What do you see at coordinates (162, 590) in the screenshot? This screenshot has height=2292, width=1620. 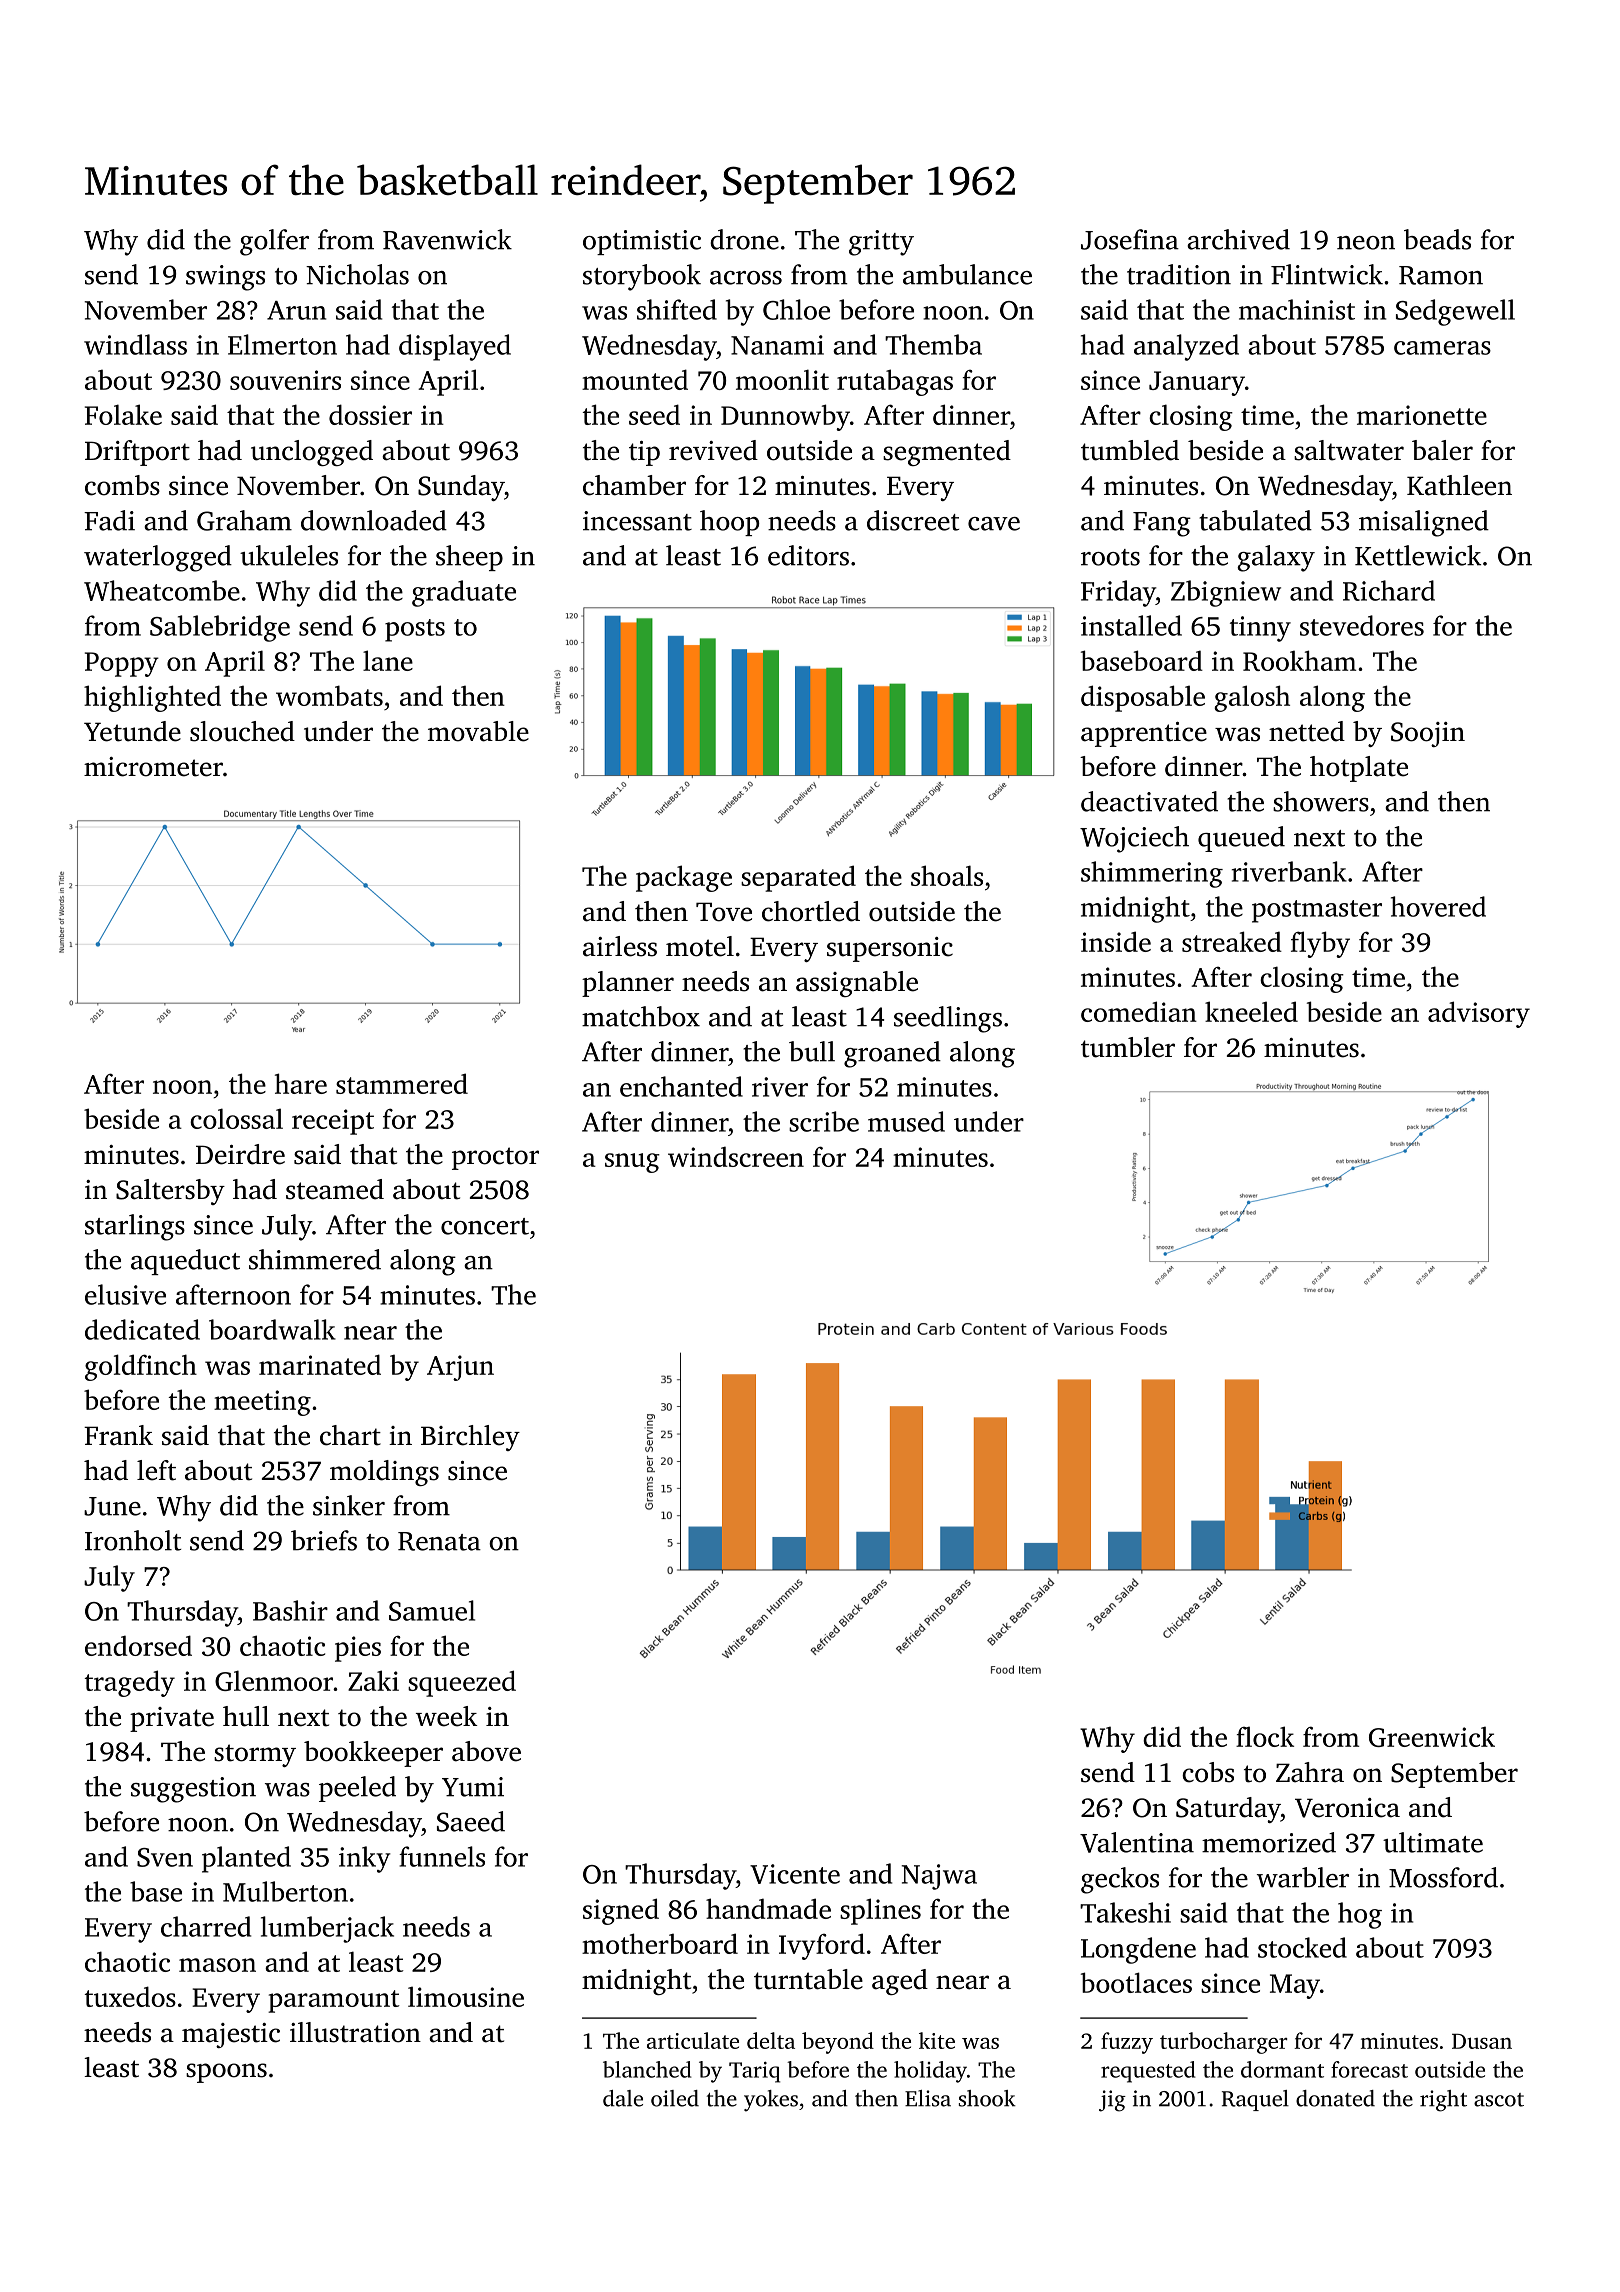 I see `Wheatcombe` at bounding box center [162, 590].
